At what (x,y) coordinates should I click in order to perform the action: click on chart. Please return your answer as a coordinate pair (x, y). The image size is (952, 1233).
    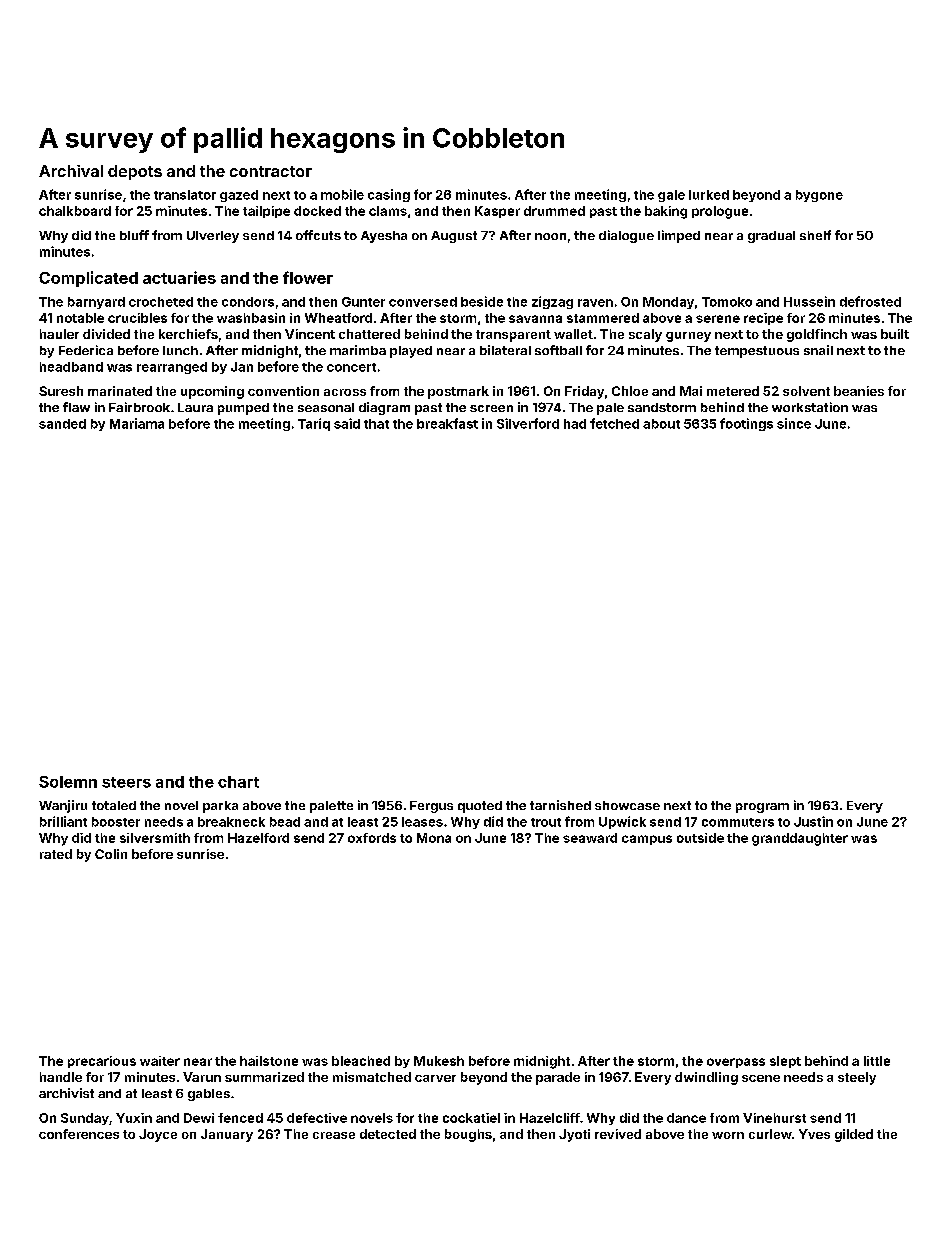
    Looking at the image, I should click on (238, 782).
